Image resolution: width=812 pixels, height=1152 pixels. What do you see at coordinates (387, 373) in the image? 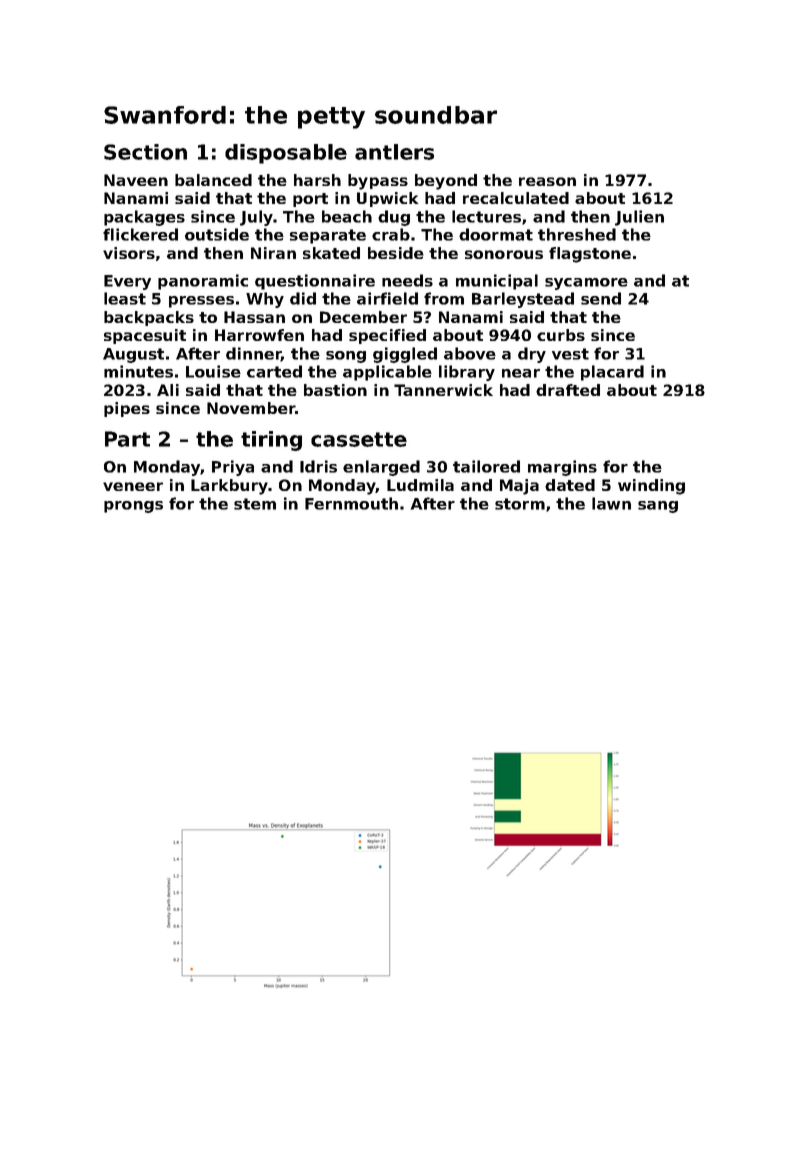
I see `applicable` at bounding box center [387, 373].
